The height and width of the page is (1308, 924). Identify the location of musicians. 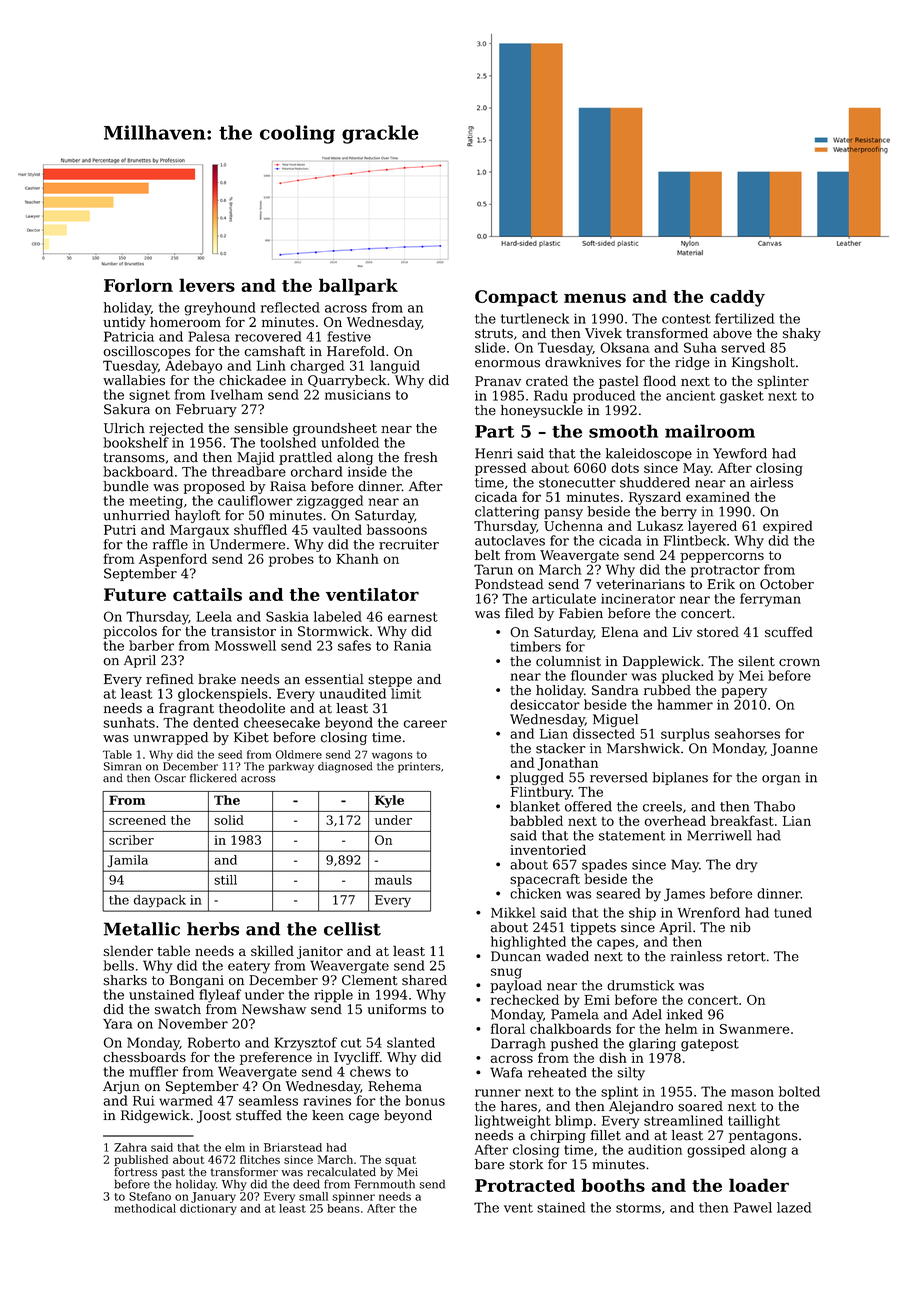
(358, 395).
